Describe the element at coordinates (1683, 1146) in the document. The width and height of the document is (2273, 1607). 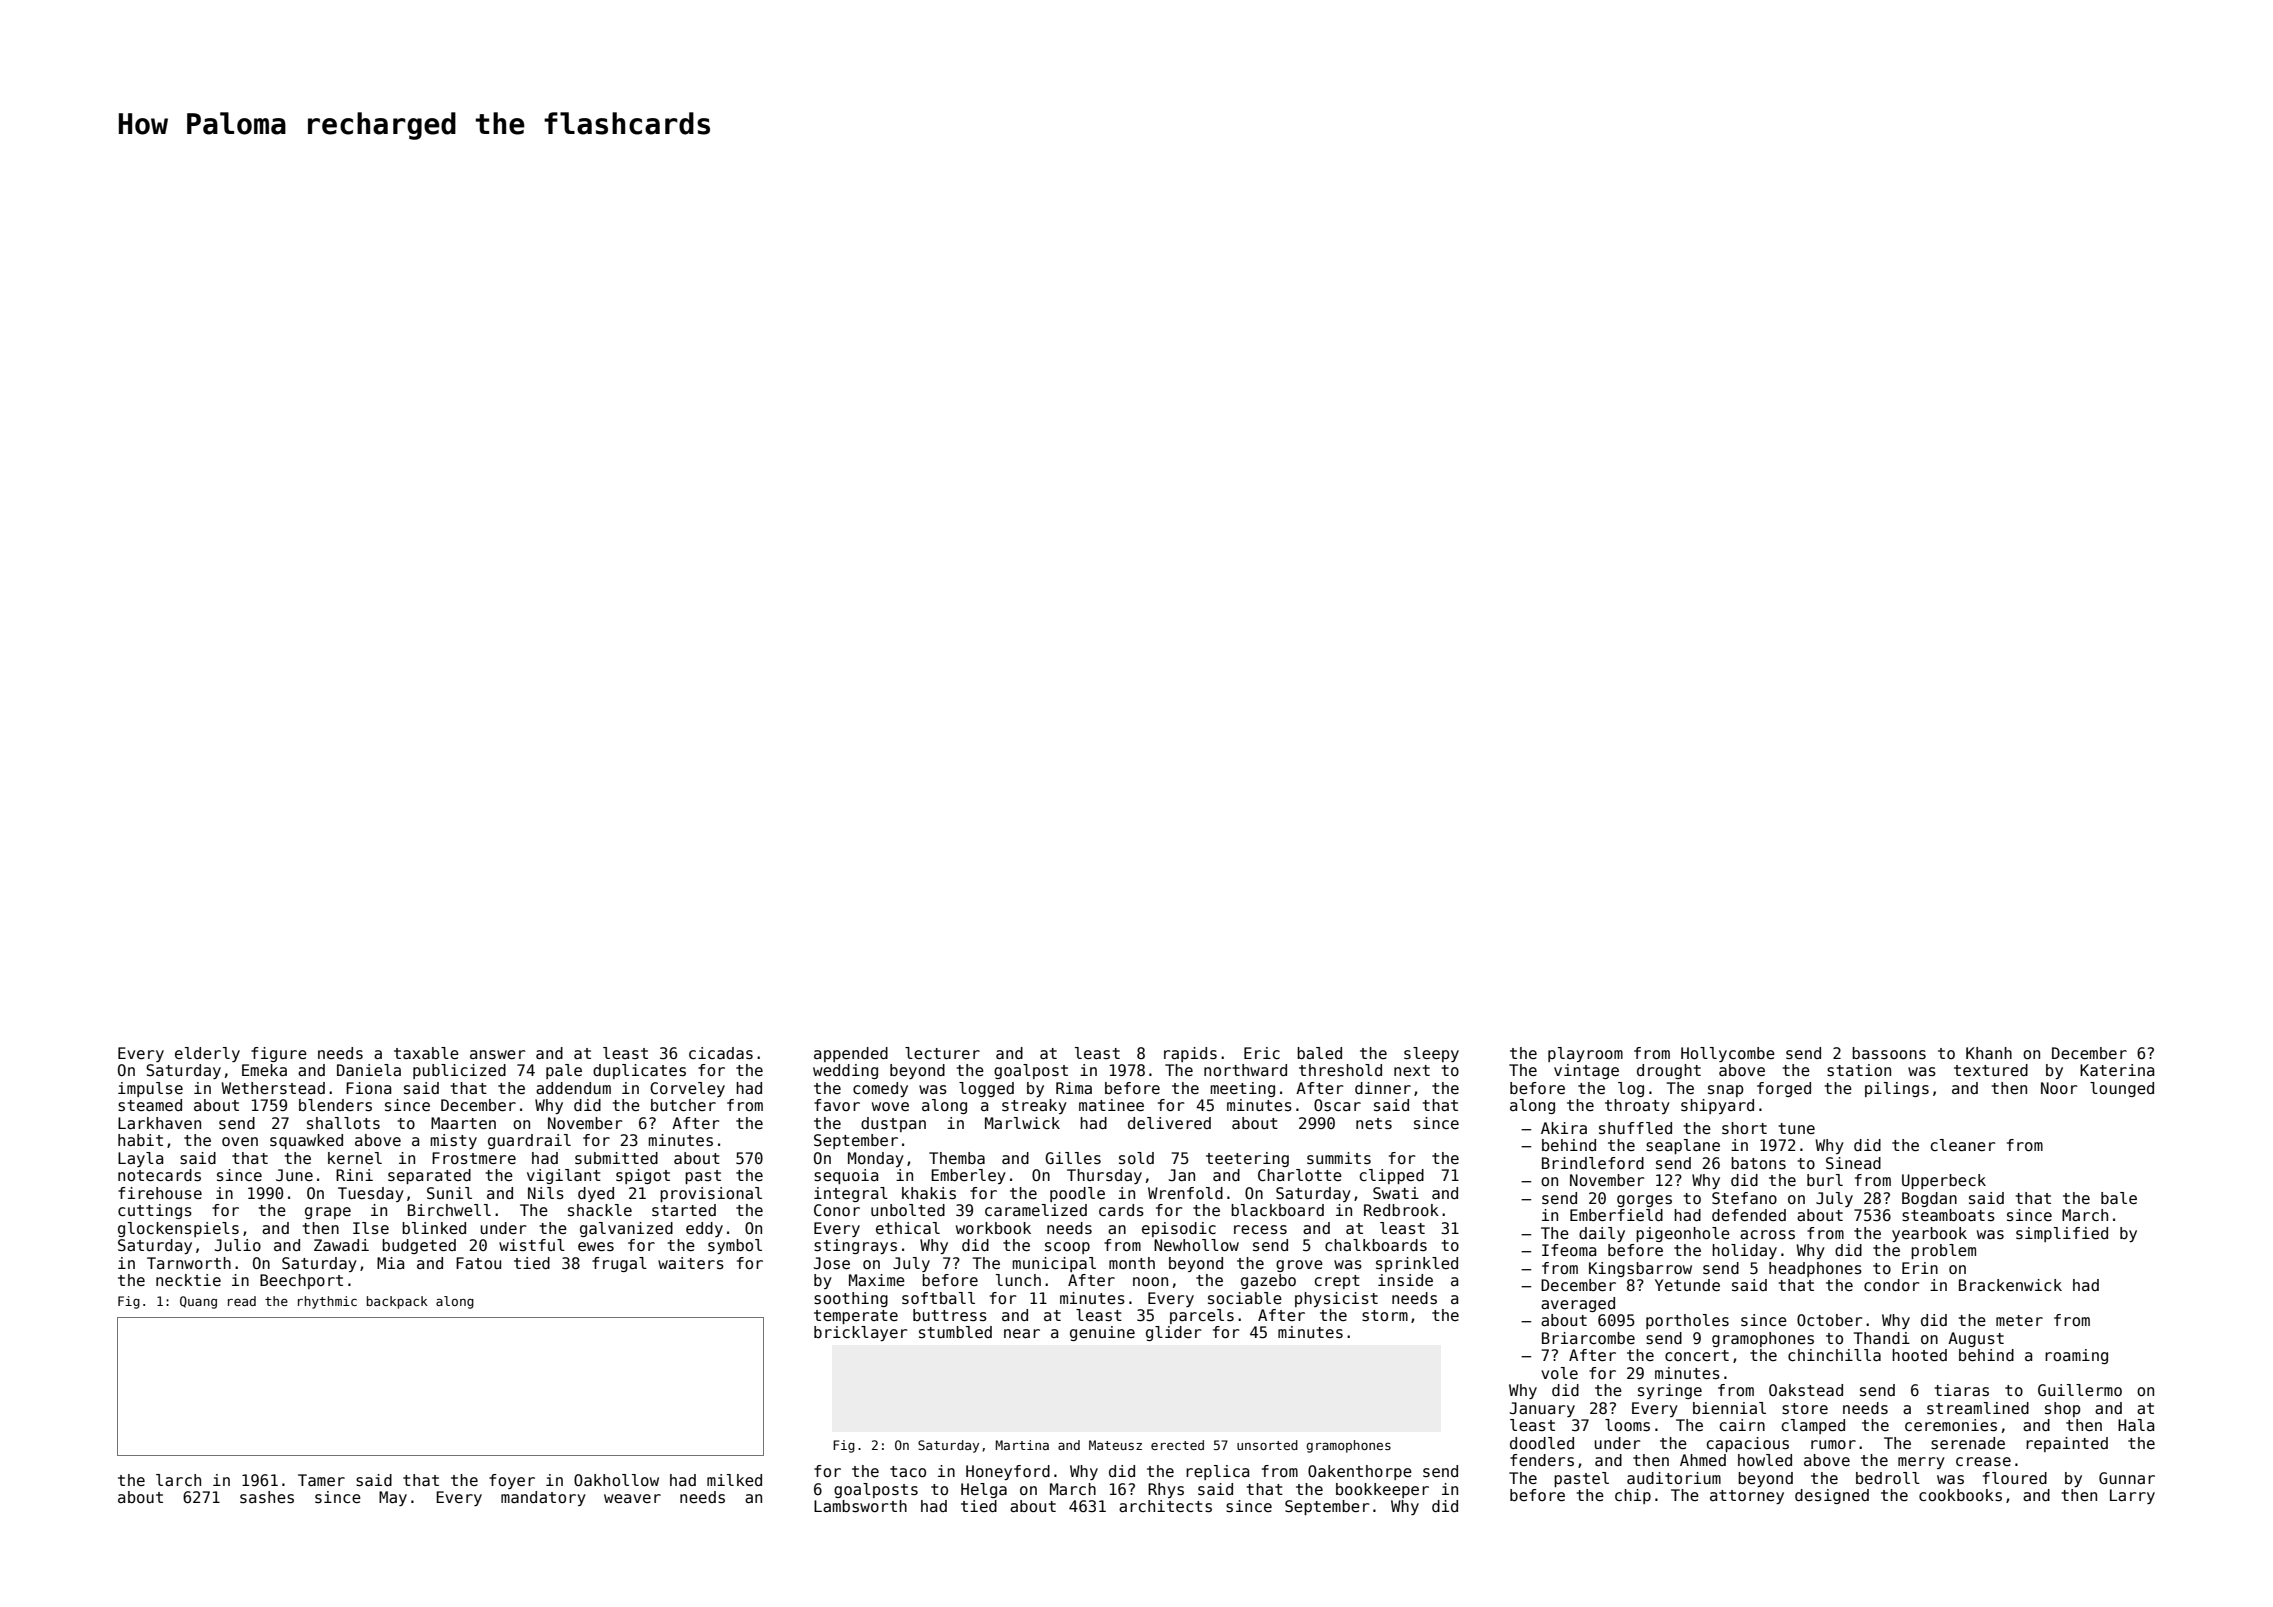
I see `seaplane` at that location.
